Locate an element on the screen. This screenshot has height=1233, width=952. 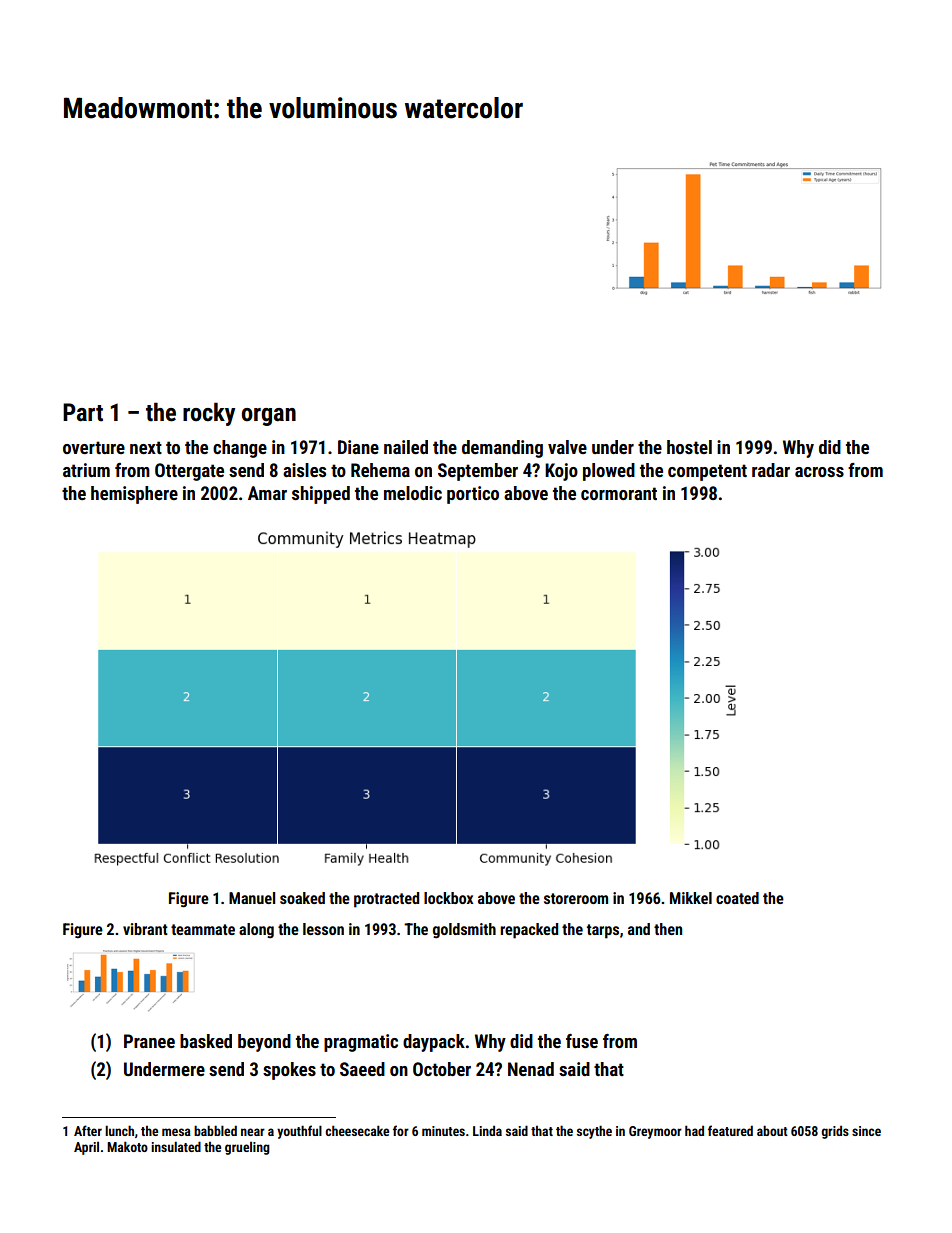
Manuel is located at coordinates (252, 898).
